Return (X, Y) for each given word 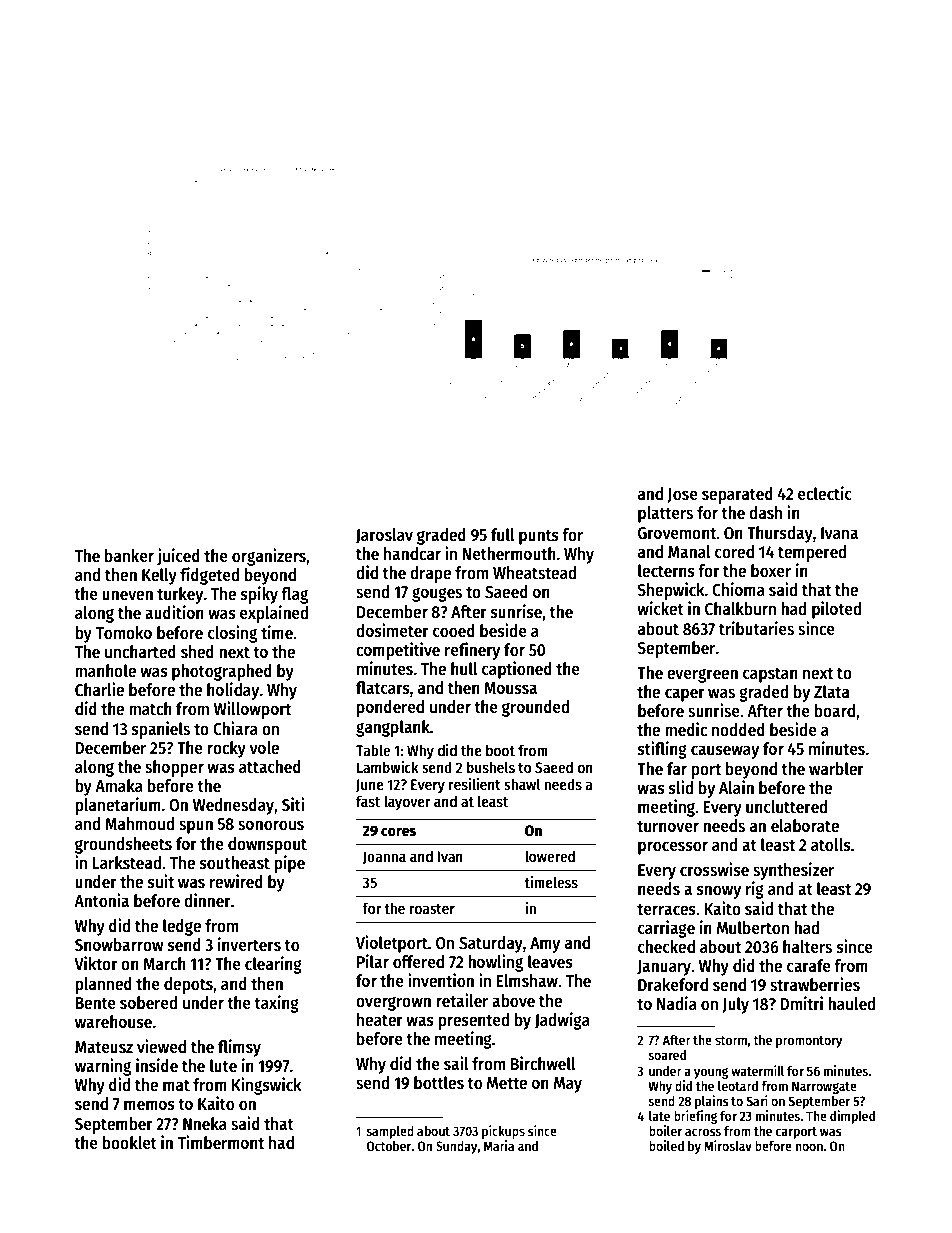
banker (129, 556)
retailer (462, 1000)
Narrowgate (824, 1087)
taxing (276, 1004)
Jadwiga (562, 1021)
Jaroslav (384, 536)
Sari (757, 1100)
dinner (207, 900)
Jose (682, 495)
